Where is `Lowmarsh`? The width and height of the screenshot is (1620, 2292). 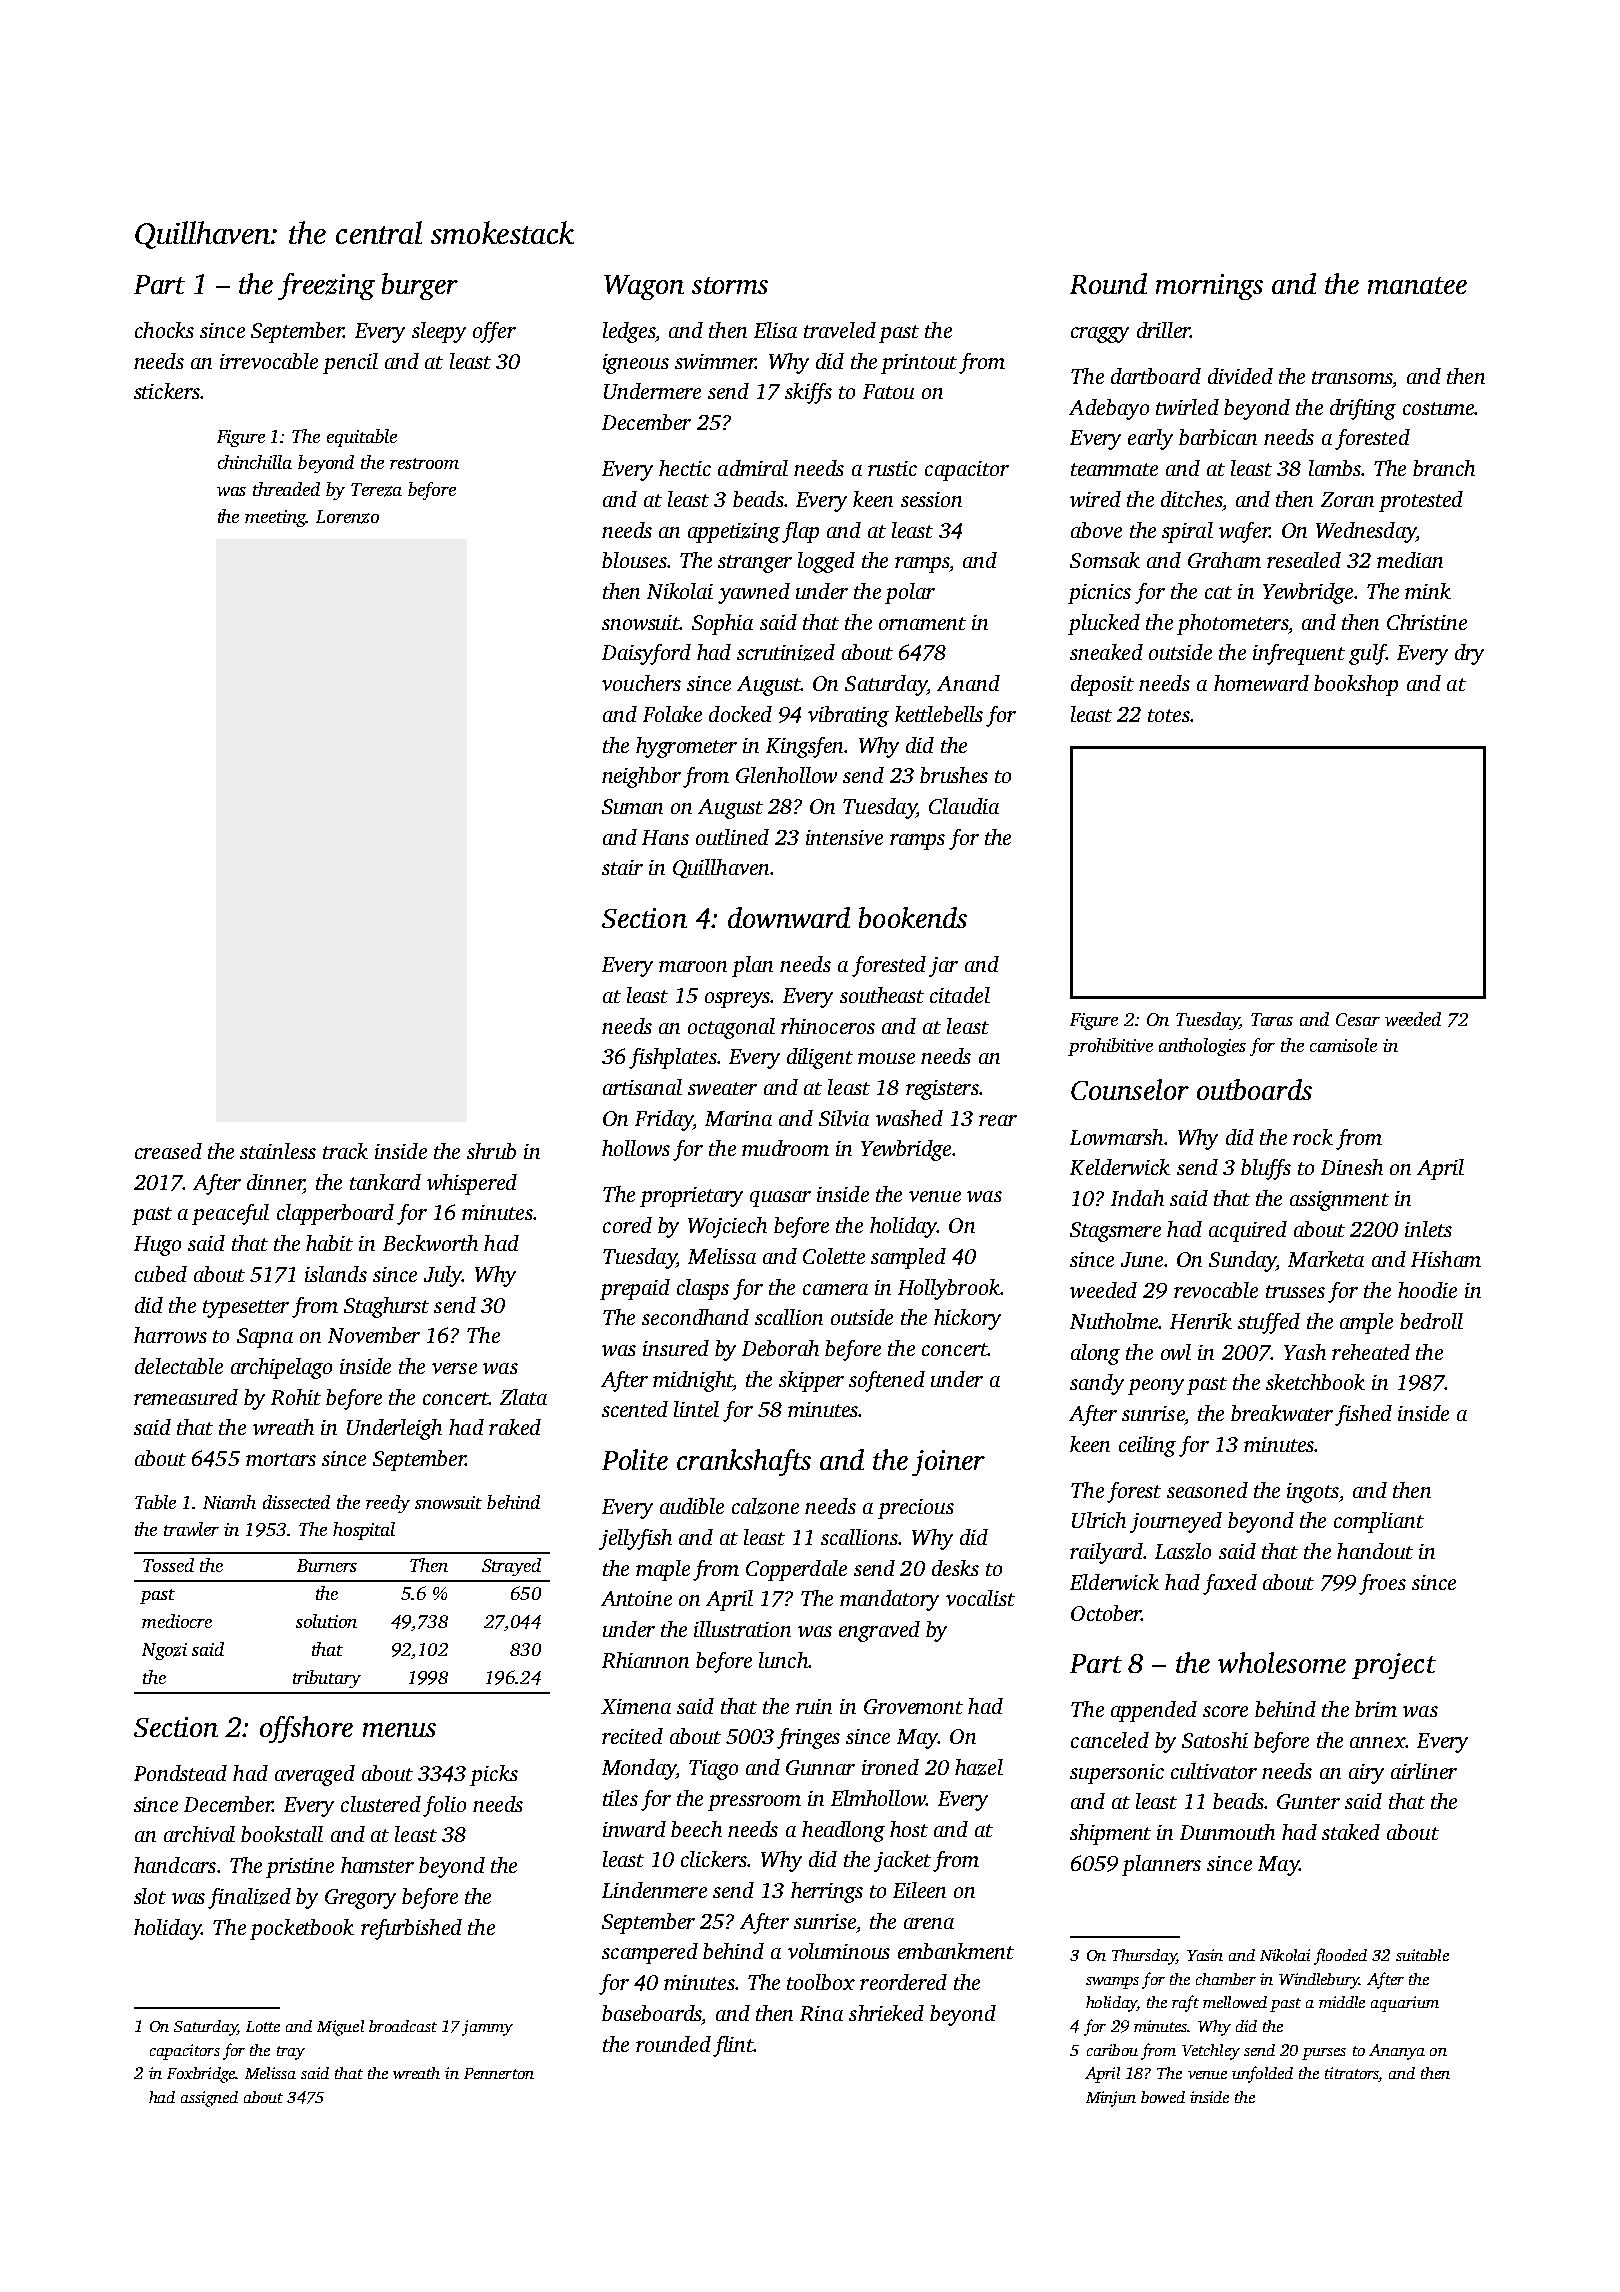 Lowmarsh is located at coordinates (1116, 1137).
